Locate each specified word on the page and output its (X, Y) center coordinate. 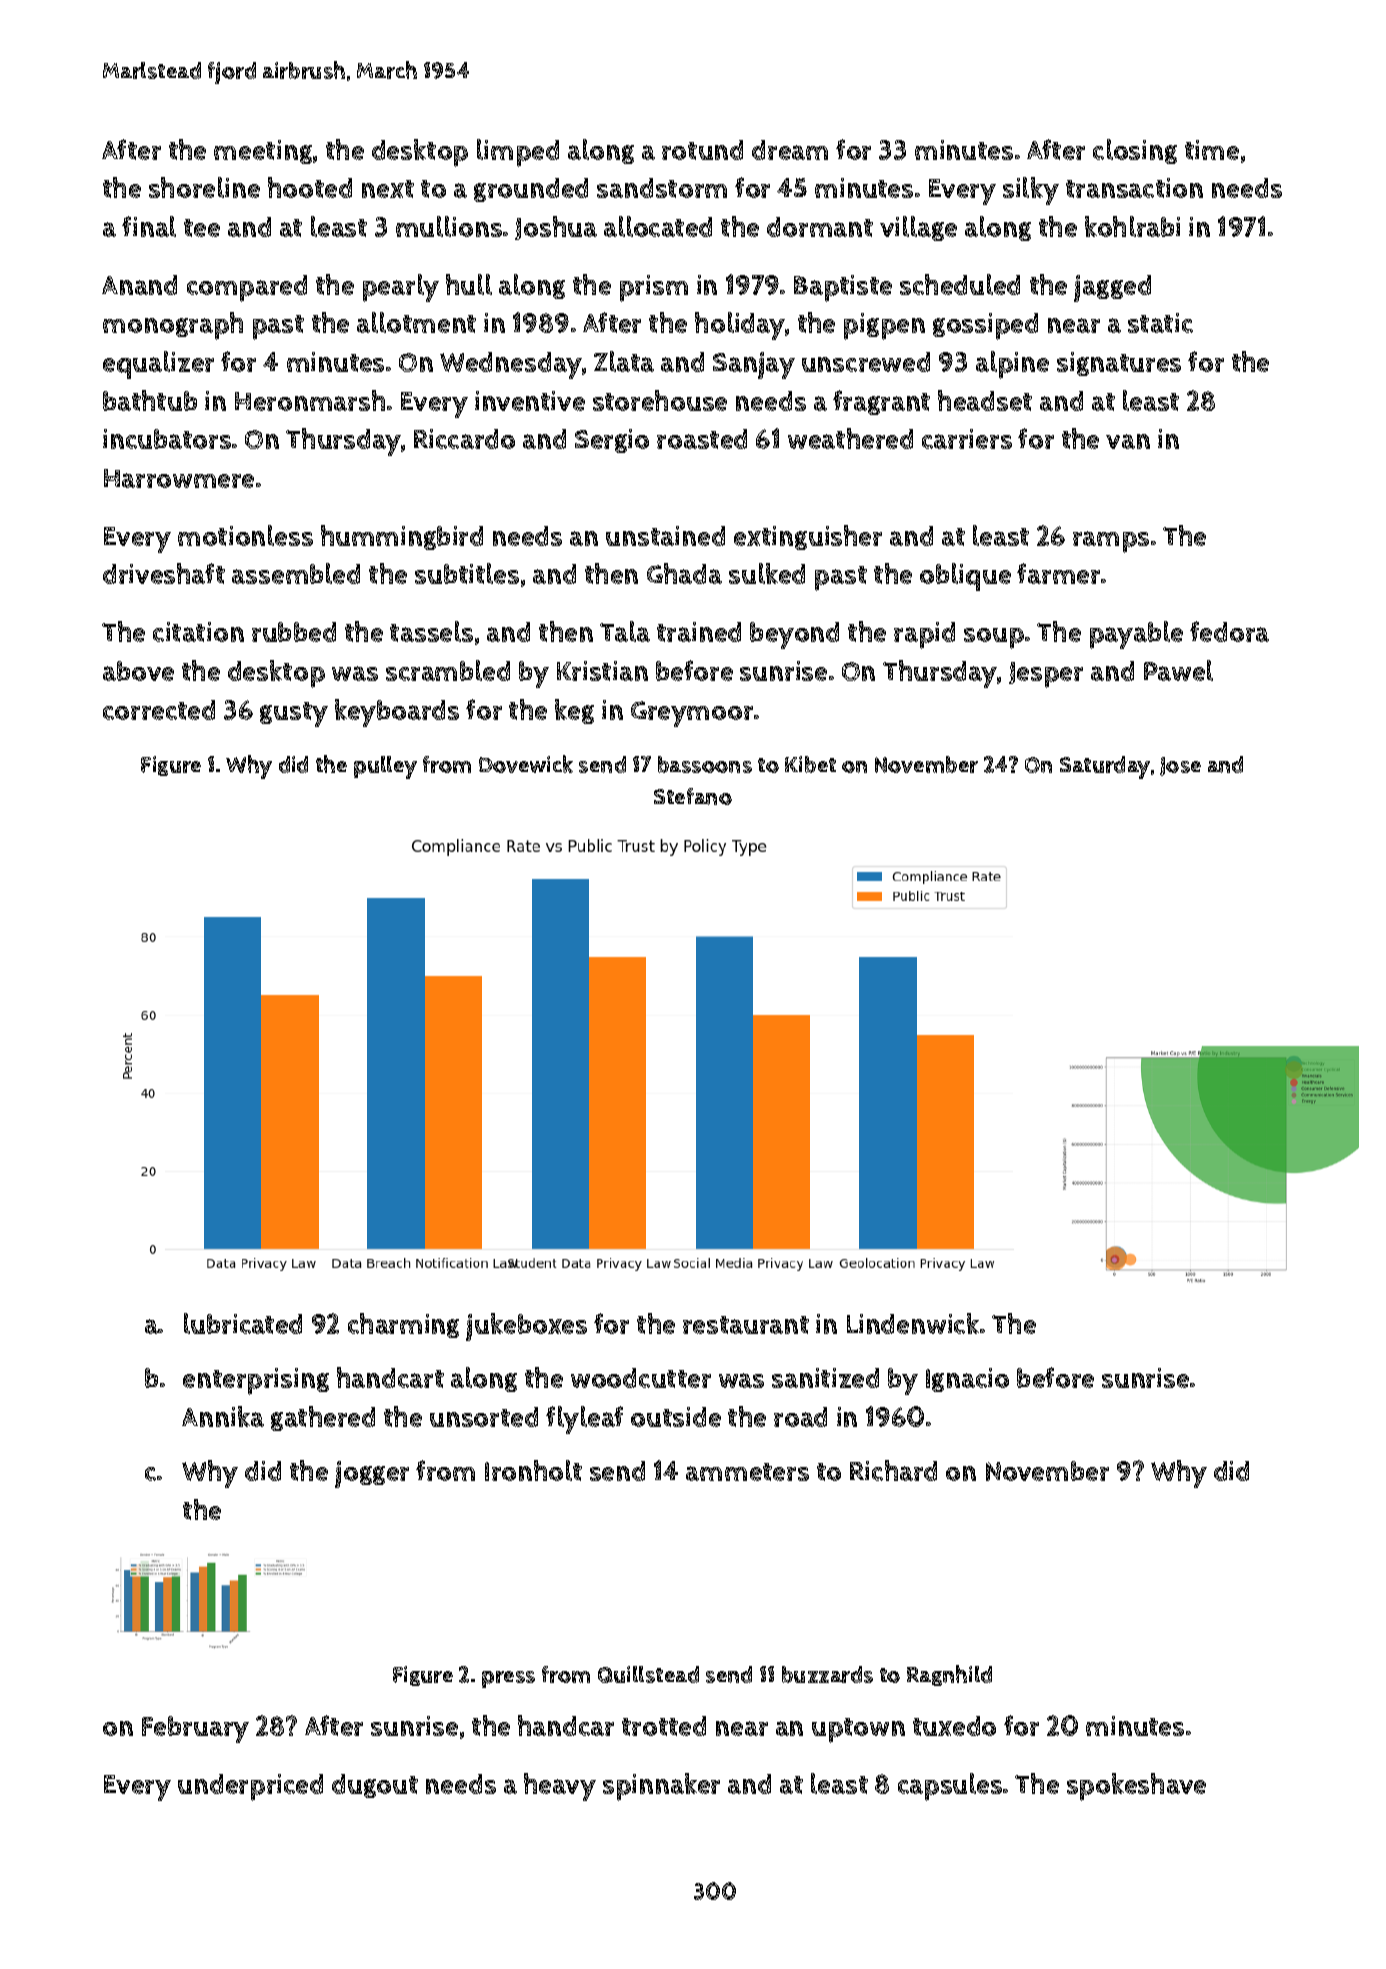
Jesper (1046, 675)
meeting (263, 152)
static (1160, 323)
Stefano (693, 796)
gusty (294, 714)
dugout (375, 1786)
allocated (658, 226)
